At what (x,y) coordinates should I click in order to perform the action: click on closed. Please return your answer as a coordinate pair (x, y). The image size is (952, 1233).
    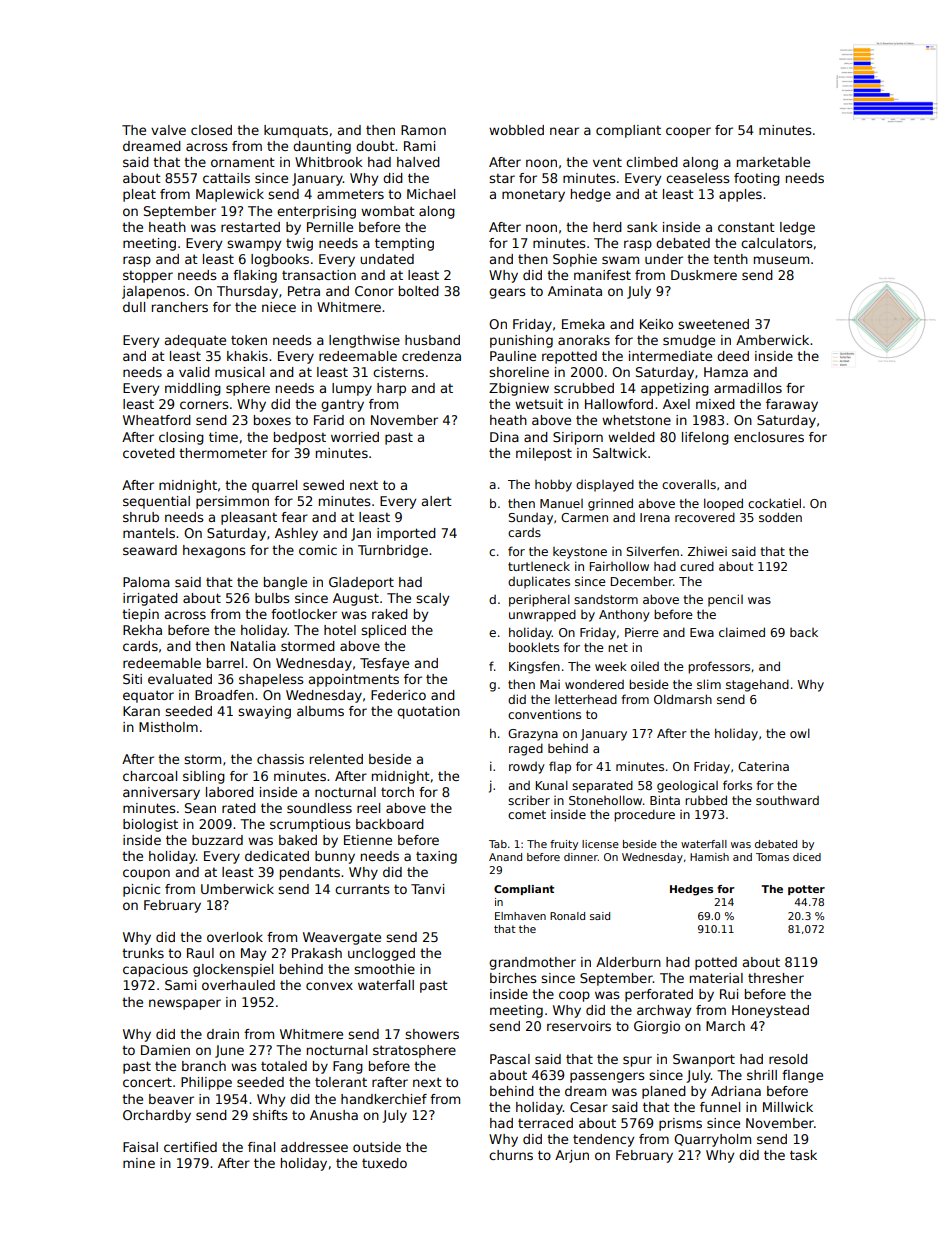
    Looking at the image, I should click on (211, 130).
